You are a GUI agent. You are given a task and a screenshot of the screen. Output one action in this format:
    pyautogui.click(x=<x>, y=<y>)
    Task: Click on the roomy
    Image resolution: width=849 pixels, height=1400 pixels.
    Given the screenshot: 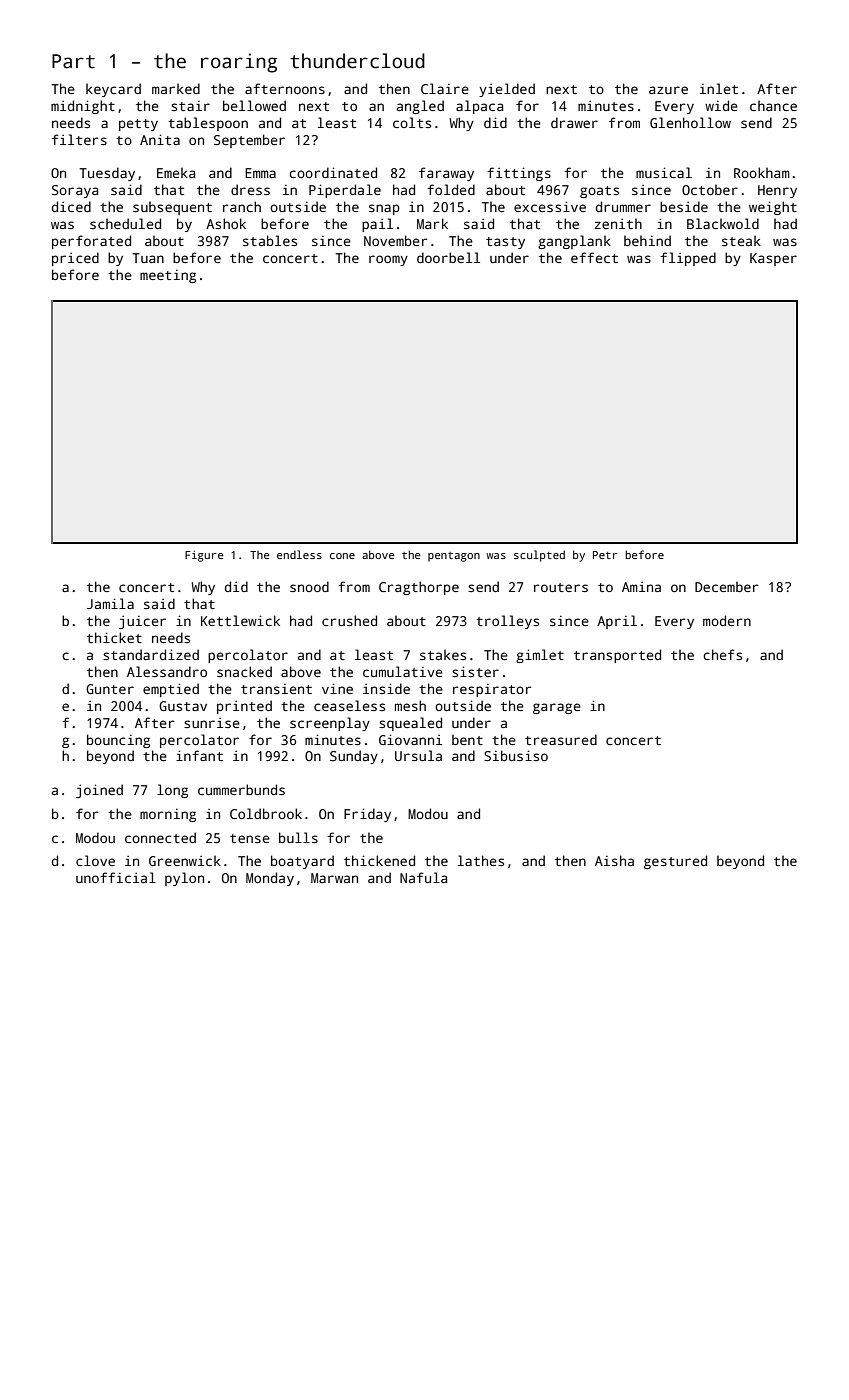 What is the action you would take?
    pyautogui.click(x=388, y=260)
